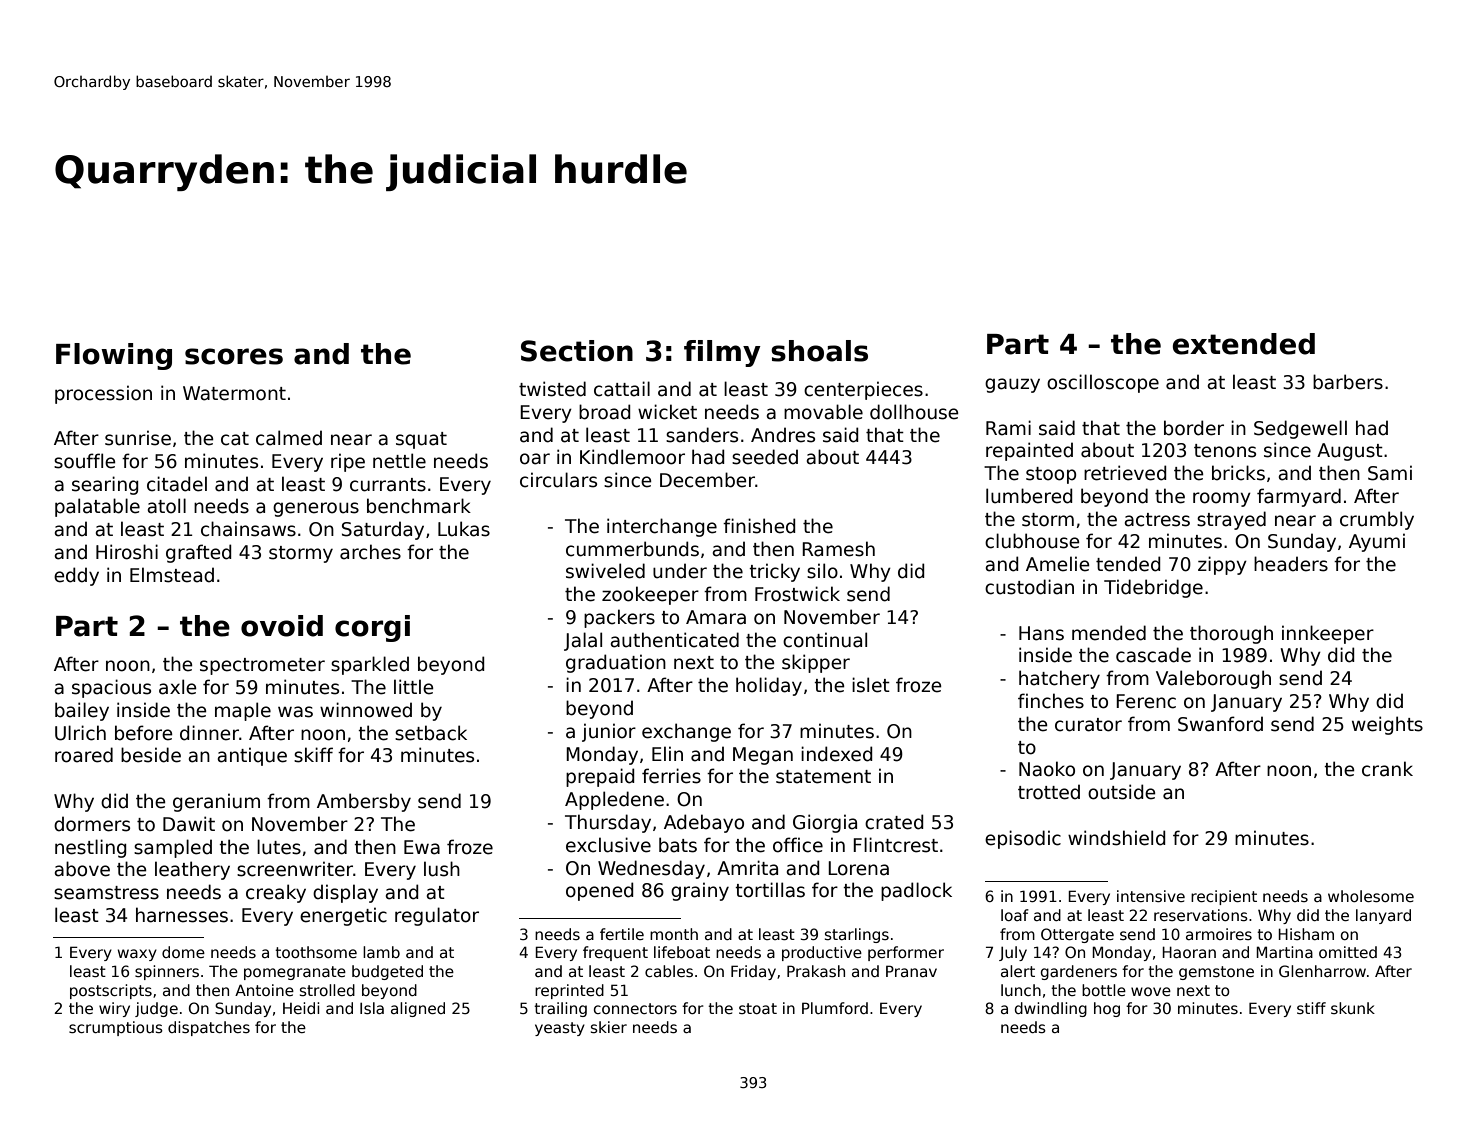  I want to click on strayed, so click(1231, 520).
